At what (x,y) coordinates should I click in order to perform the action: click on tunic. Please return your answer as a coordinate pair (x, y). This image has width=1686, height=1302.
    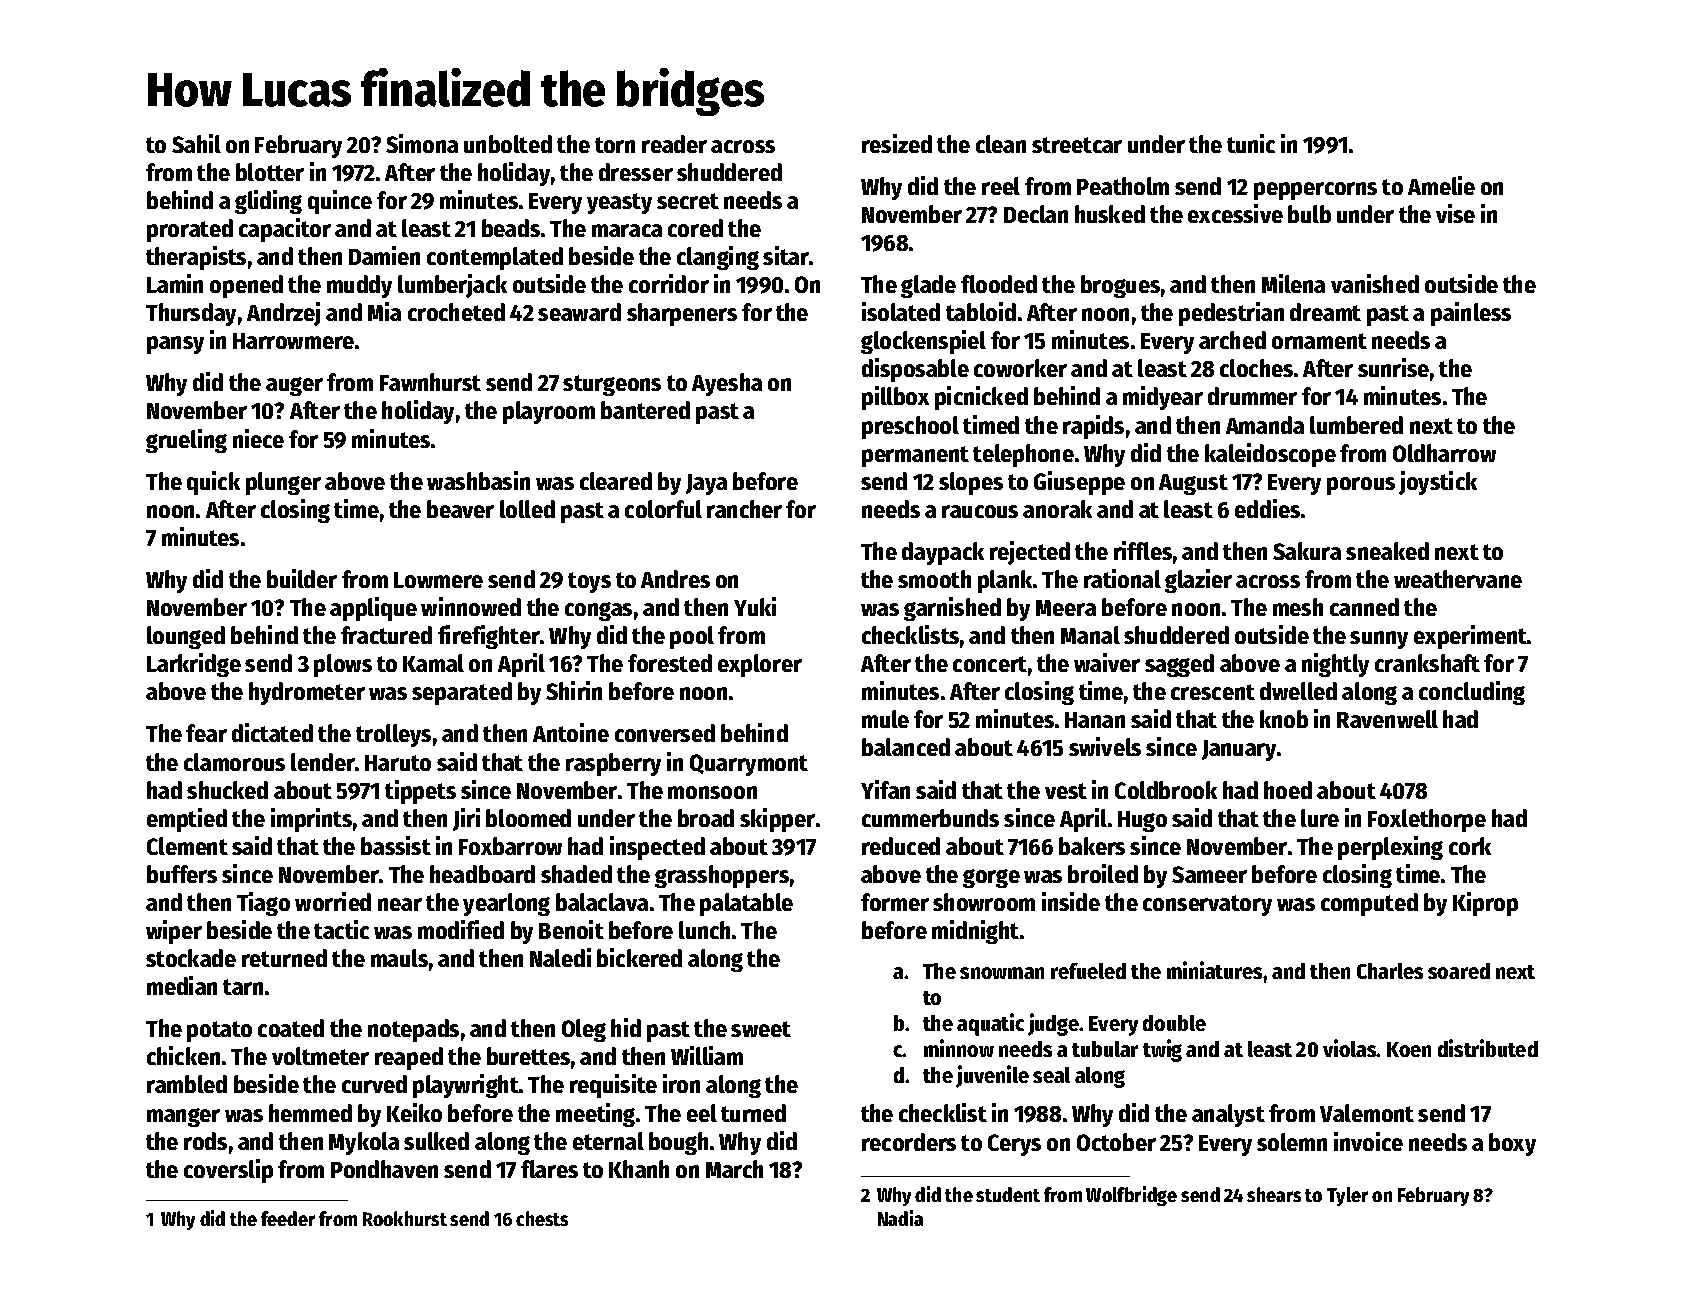
    Looking at the image, I should click on (1251, 143).
